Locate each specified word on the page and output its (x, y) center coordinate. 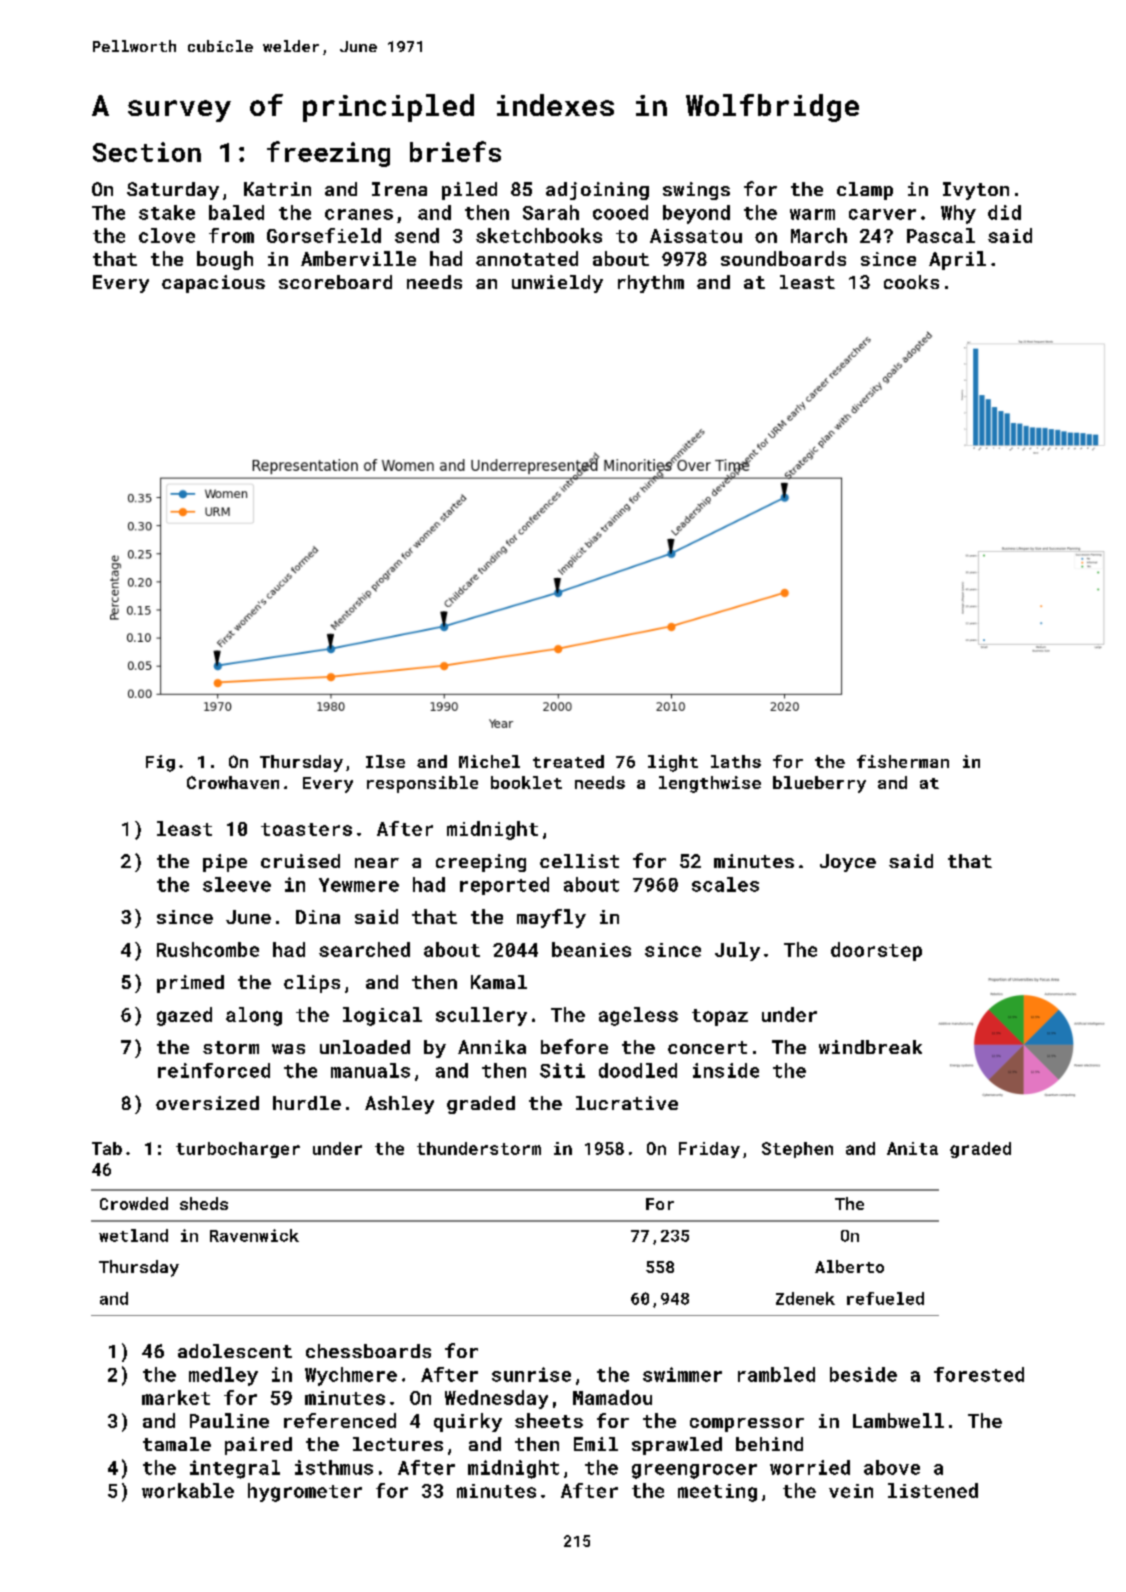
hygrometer (305, 1492)
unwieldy (557, 284)
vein (851, 1491)
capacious (213, 284)
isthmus (334, 1467)
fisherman (903, 761)
